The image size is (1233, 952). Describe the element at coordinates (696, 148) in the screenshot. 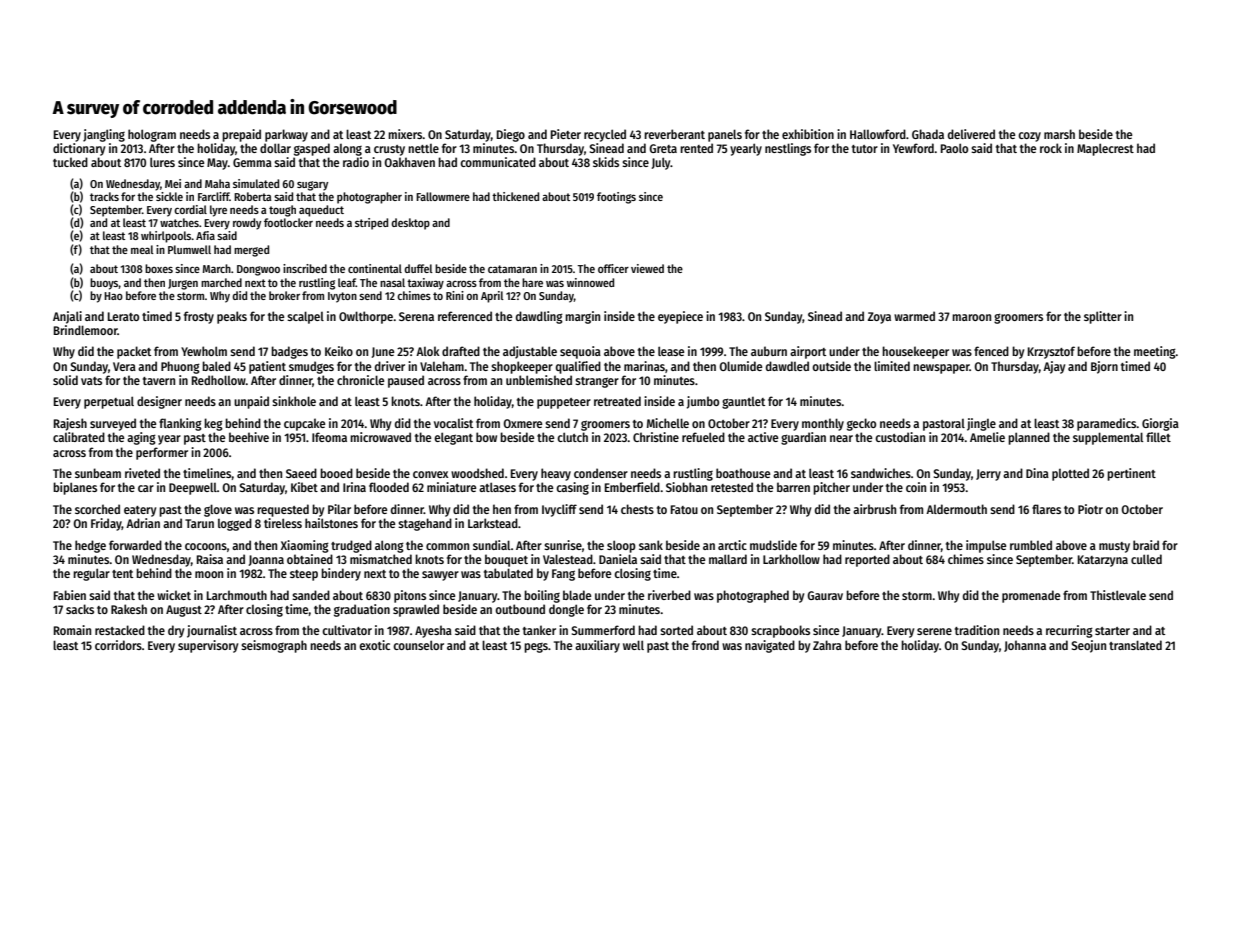

I see `rented` at that location.
